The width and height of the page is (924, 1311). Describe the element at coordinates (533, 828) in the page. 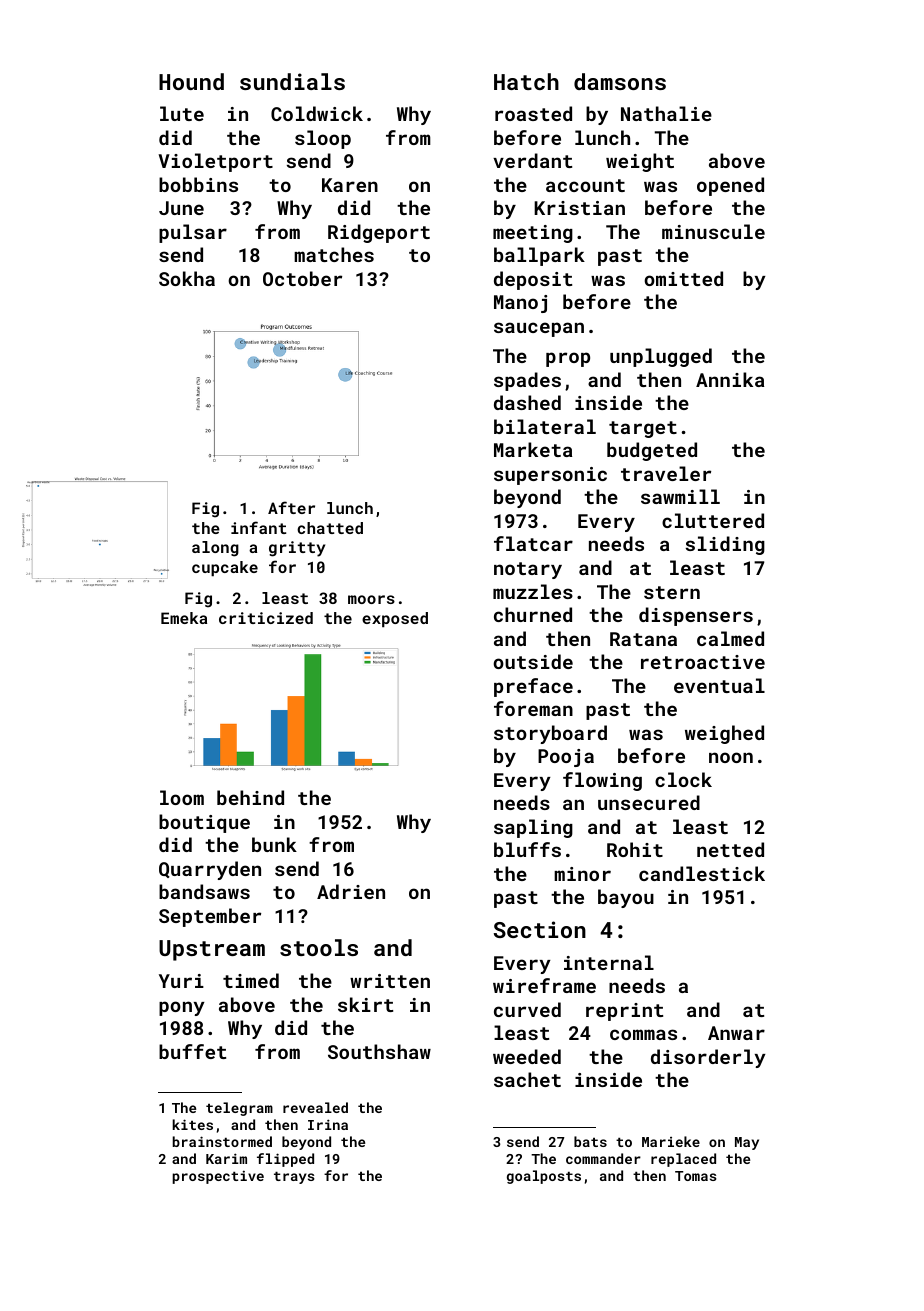

I see `sapling` at that location.
